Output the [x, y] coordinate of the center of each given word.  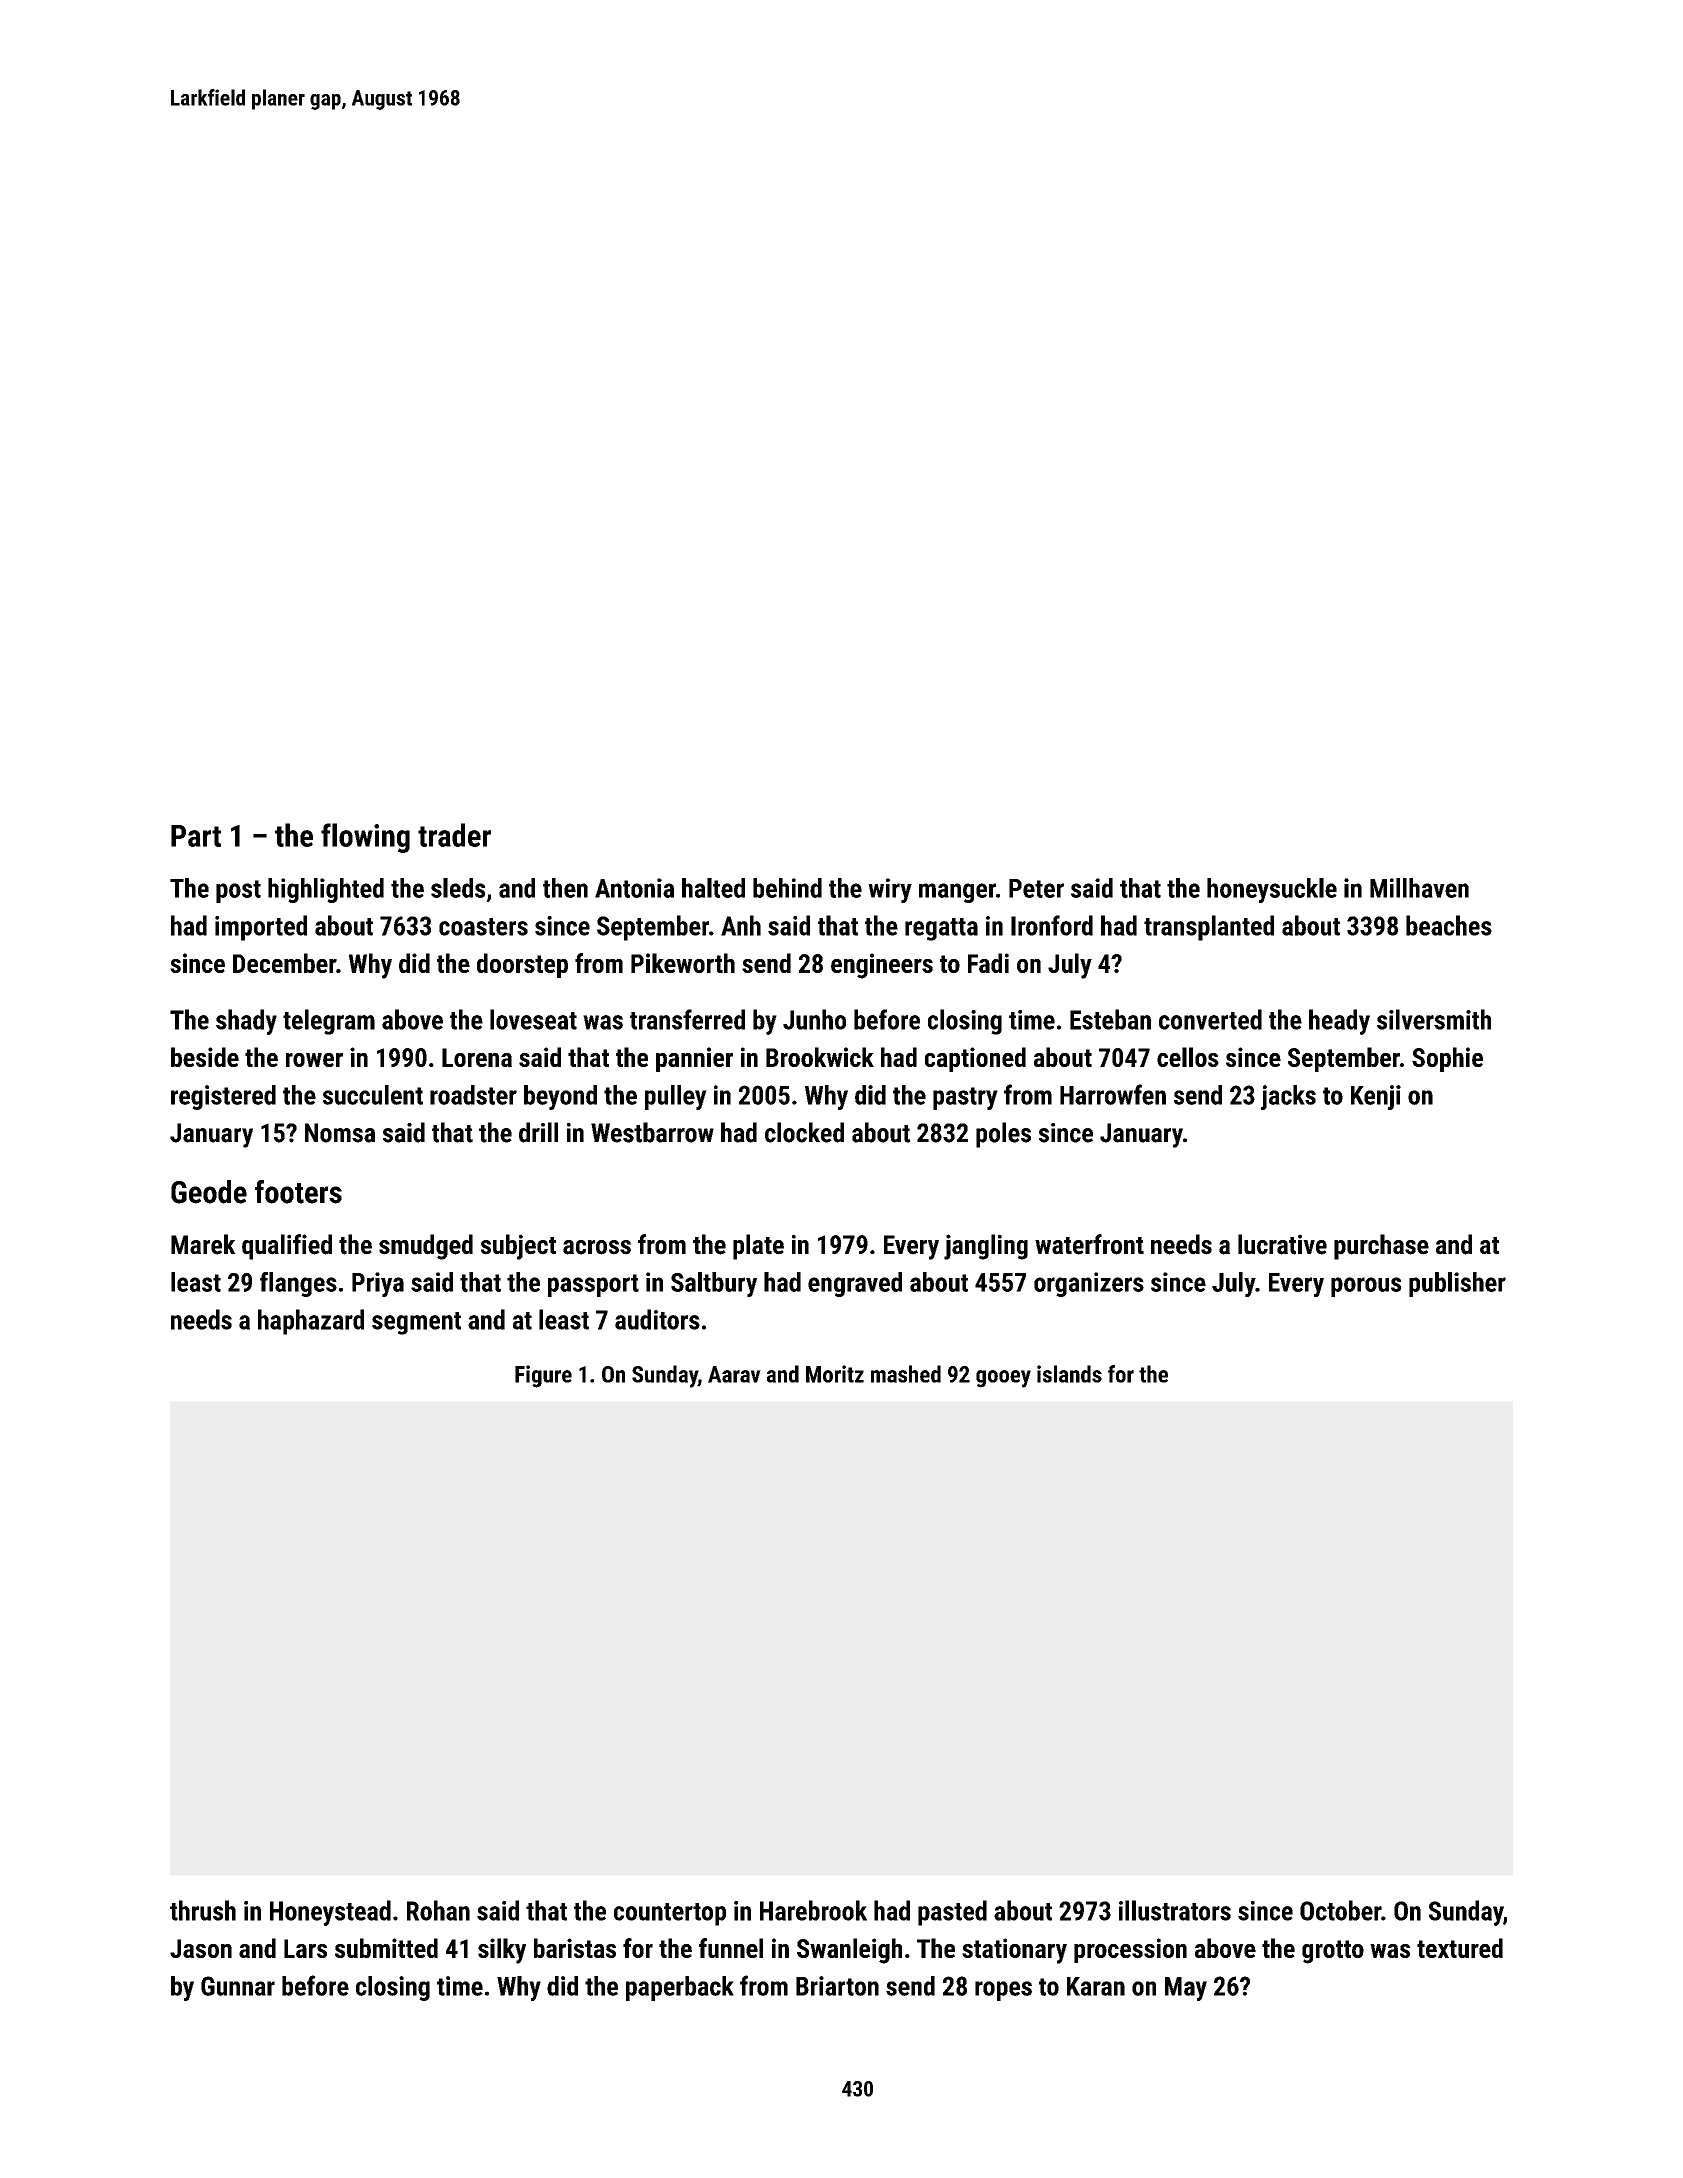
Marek [203, 1244]
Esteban [1110, 1019]
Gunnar [238, 1986]
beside [205, 1057]
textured [1460, 1948]
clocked [804, 1132]
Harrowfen [1113, 1094]
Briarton [837, 1986]
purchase [1381, 1247]
